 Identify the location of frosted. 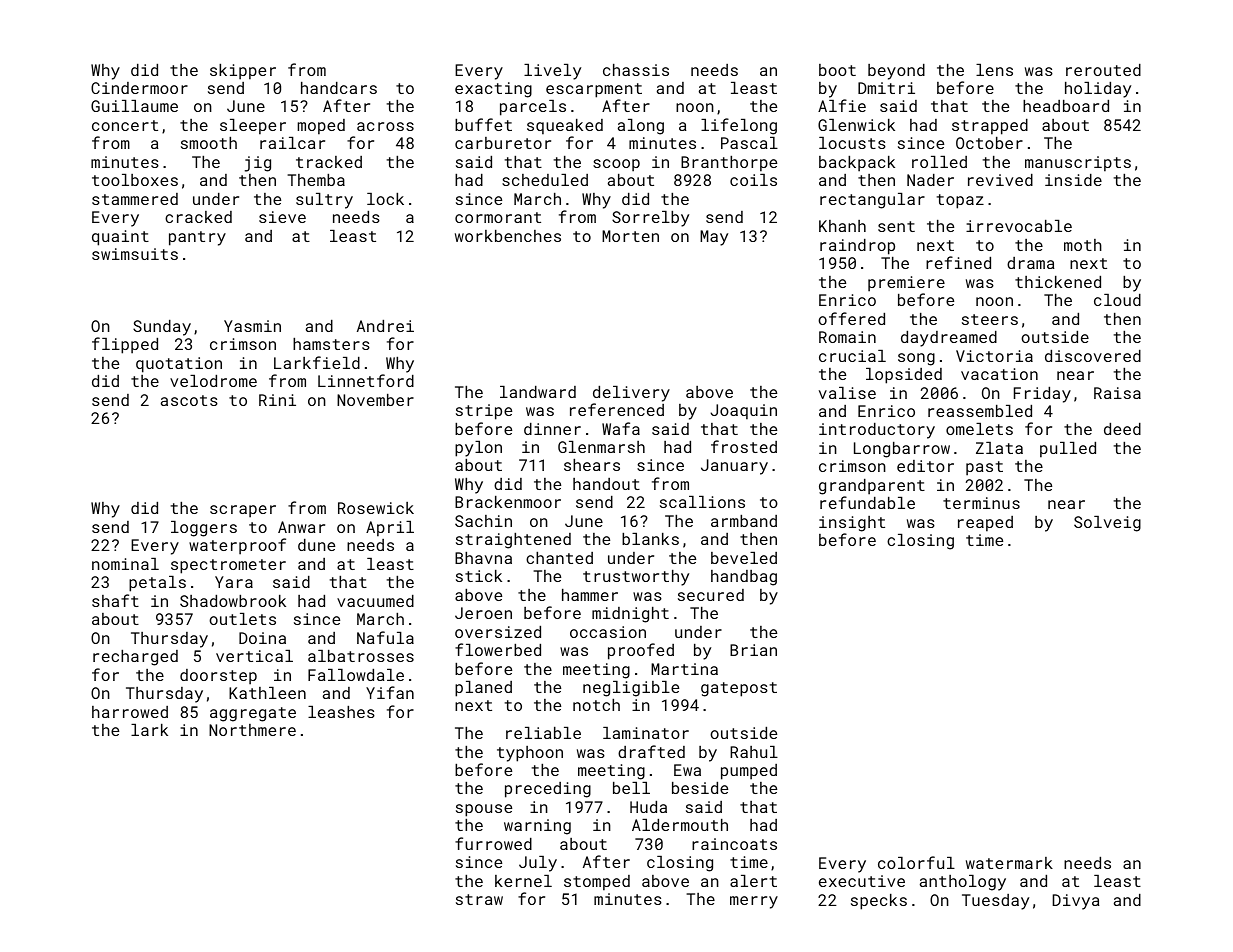
(744, 446).
